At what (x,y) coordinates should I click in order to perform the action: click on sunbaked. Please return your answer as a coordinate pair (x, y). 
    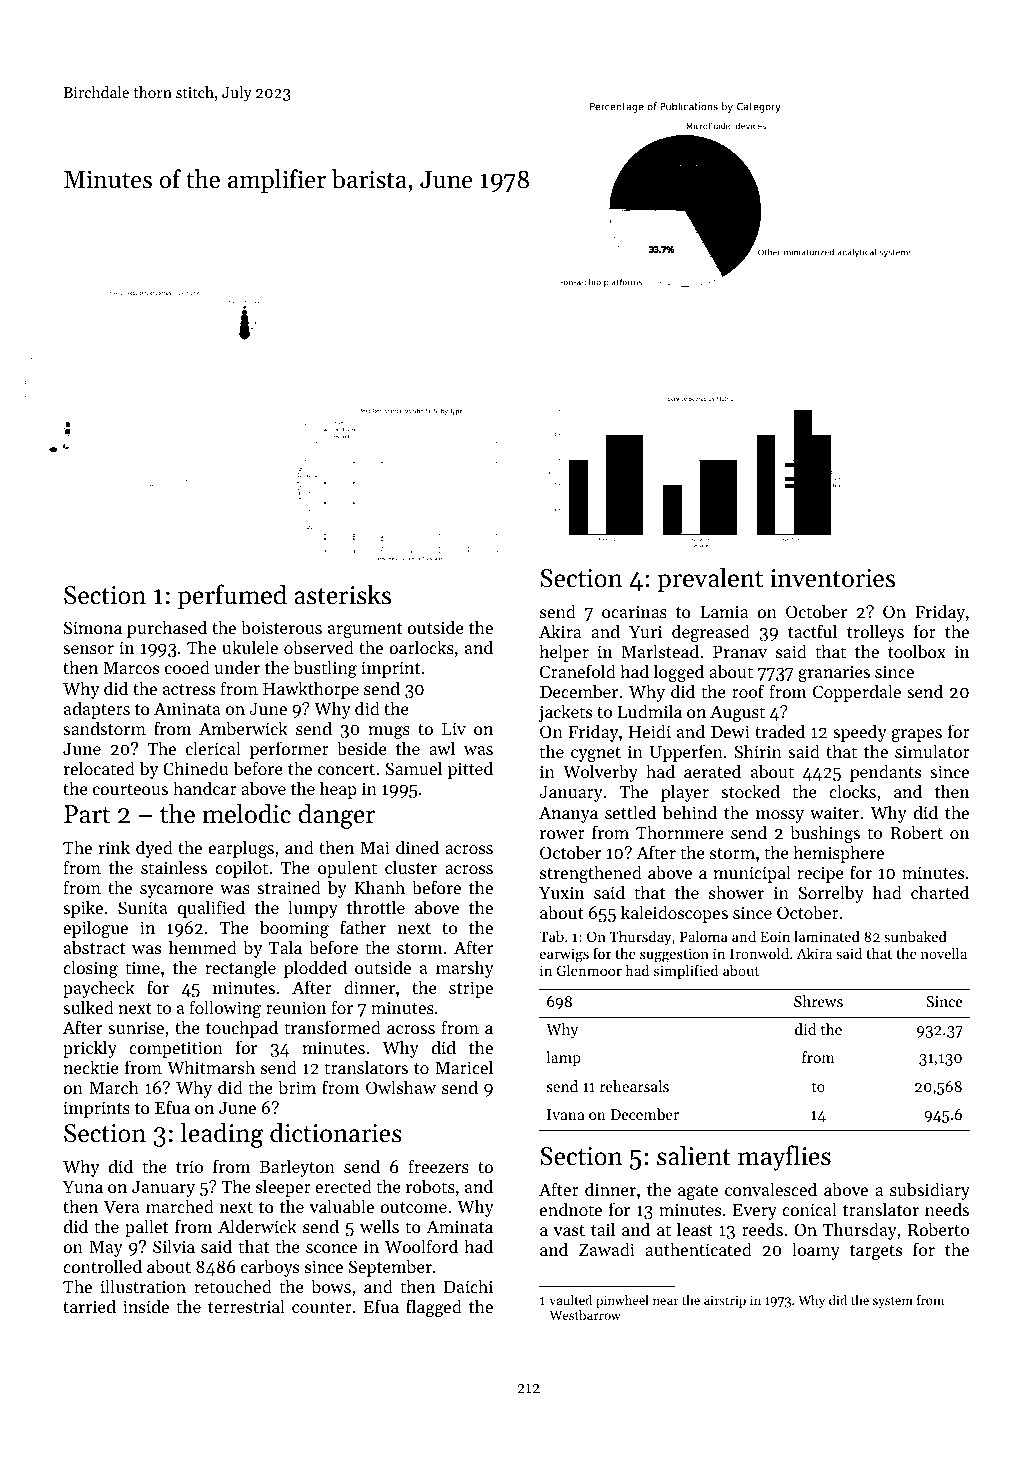
    Looking at the image, I should click on (915, 936).
